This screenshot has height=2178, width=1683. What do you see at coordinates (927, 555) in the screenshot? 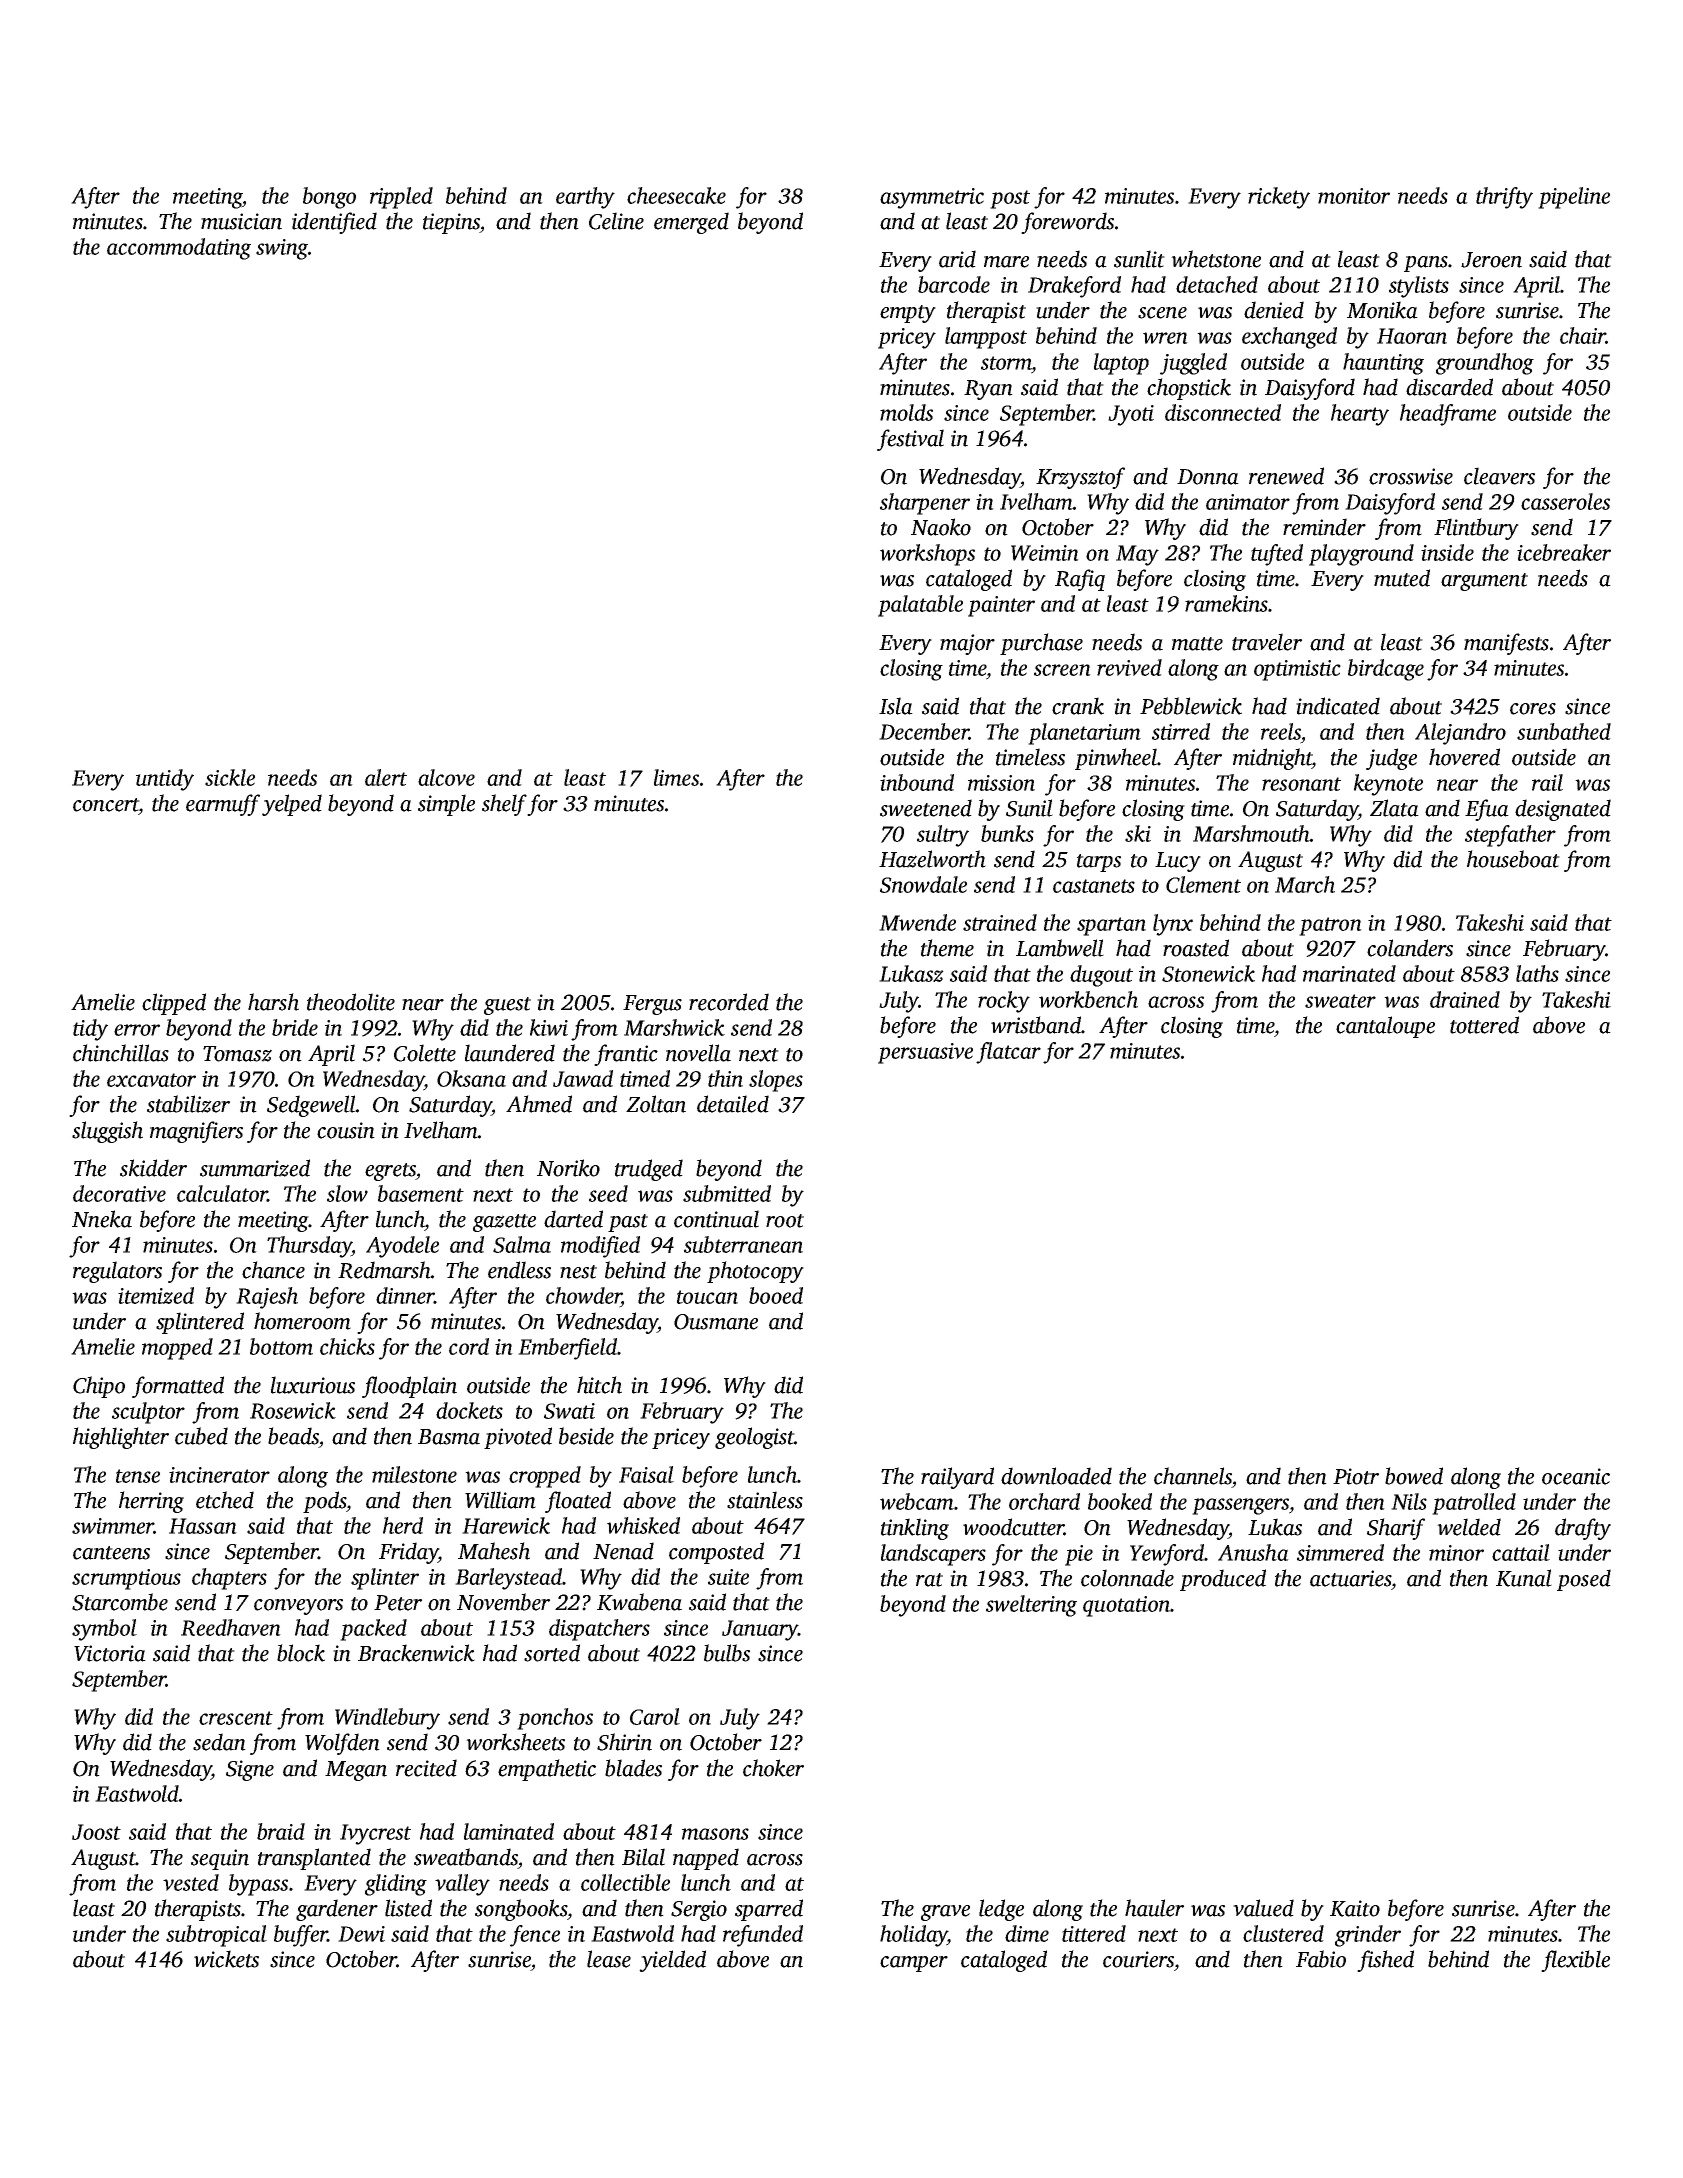
I see `workshops` at bounding box center [927, 555].
